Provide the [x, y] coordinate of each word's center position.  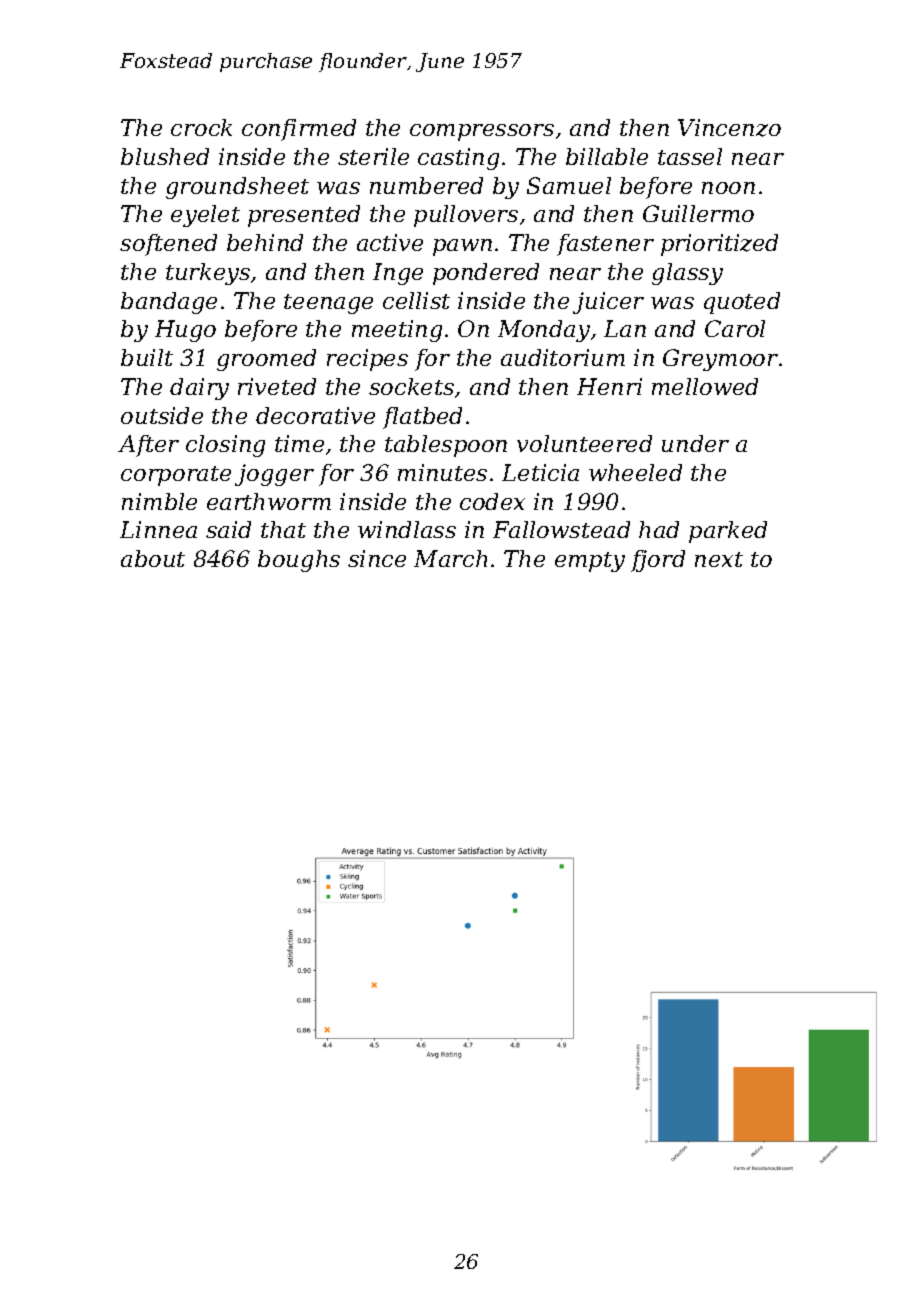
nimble [159, 501]
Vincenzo [729, 128]
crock [201, 127]
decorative [315, 415]
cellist [416, 300]
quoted [742, 303]
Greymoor [720, 360]
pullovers [466, 216]
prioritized [719, 245]
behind [265, 242]
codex [492, 501]
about [153, 558]
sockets [411, 386]
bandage [169, 303]
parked [728, 532]
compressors [482, 132]
